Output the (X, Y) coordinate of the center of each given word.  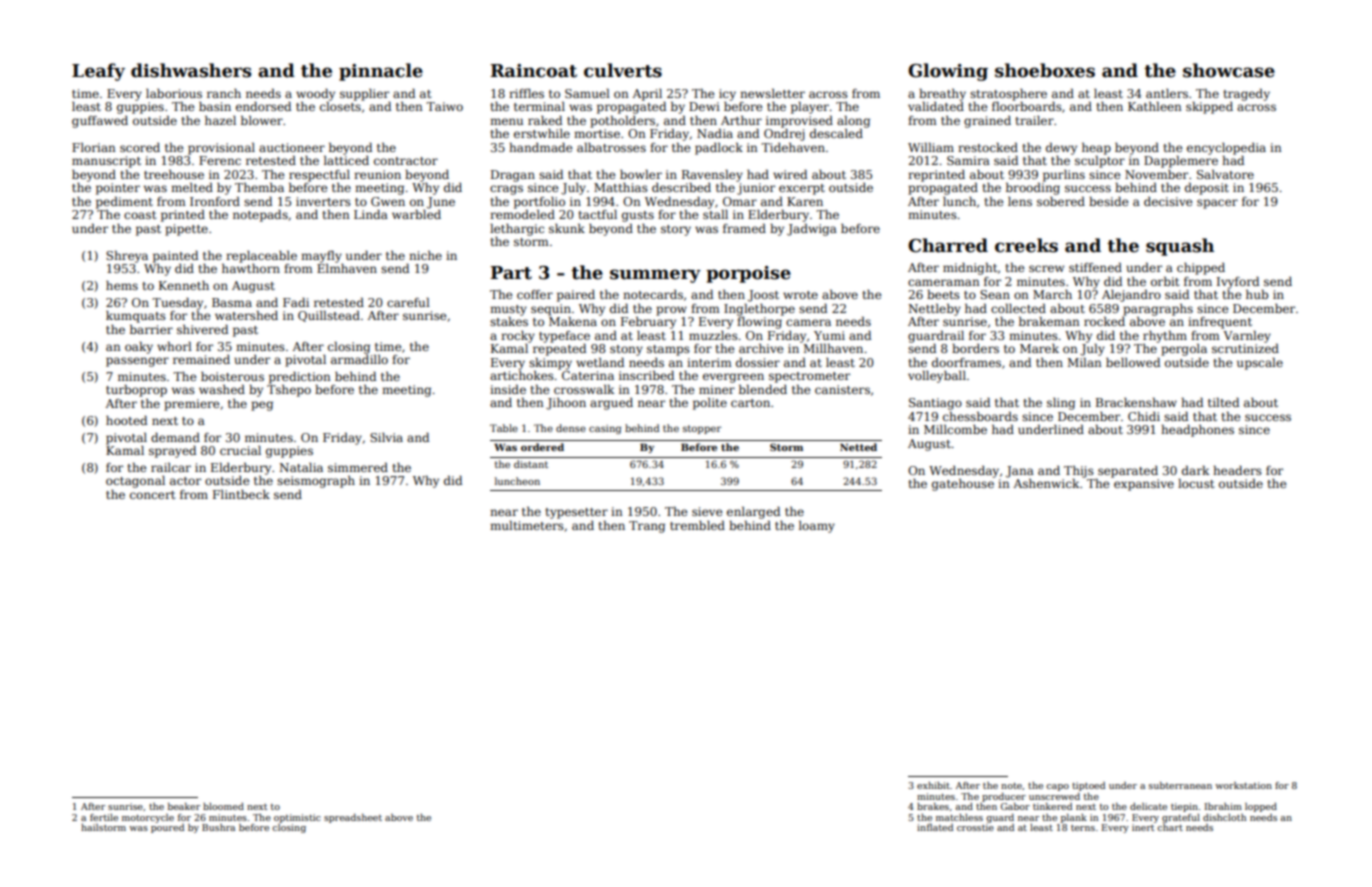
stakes (509, 321)
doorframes (966, 362)
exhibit (933, 785)
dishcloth (1224, 817)
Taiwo (444, 106)
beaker (184, 806)
